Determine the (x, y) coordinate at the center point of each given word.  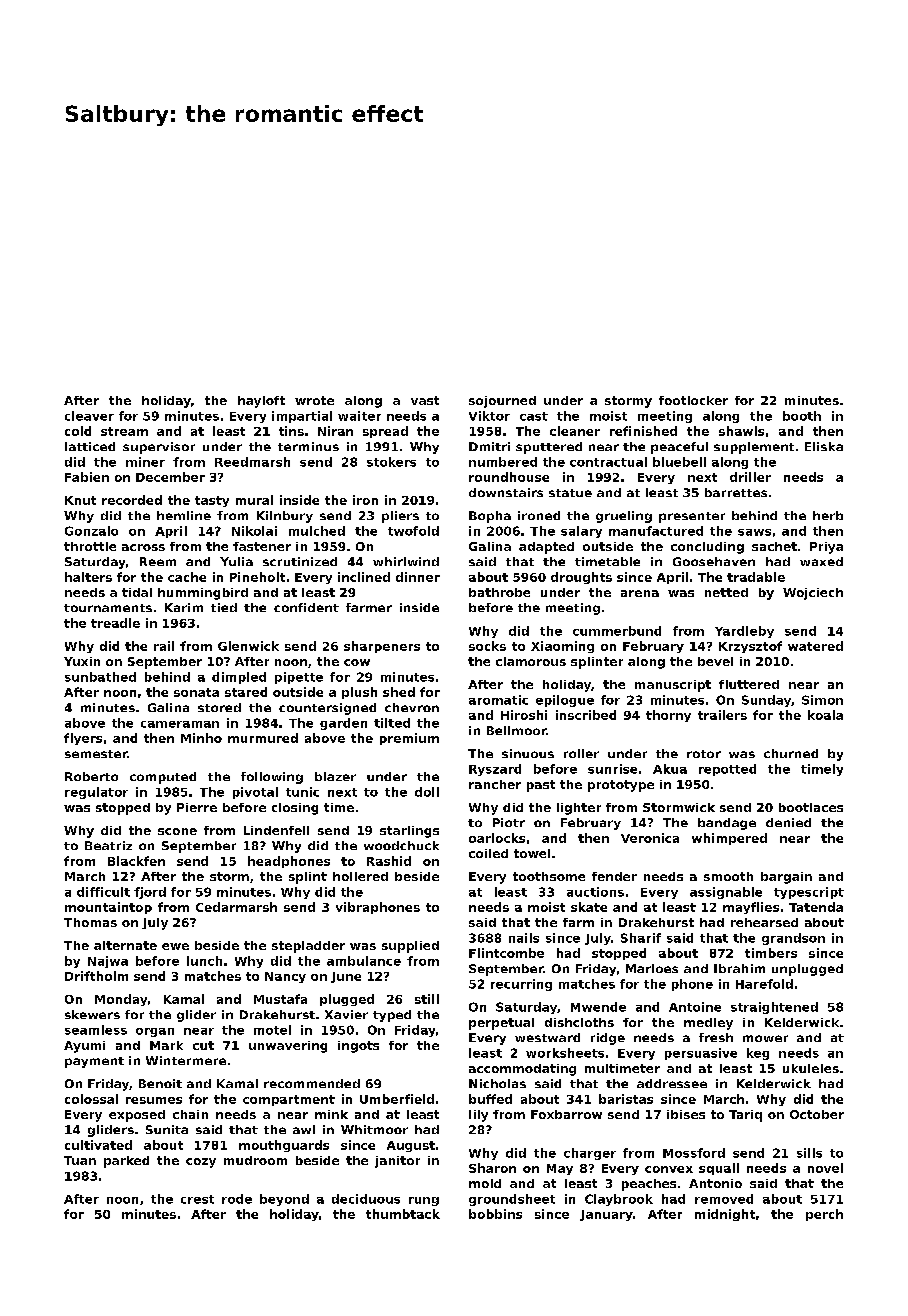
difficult (103, 892)
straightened (774, 1008)
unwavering (288, 1047)
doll (427, 792)
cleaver (89, 416)
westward (547, 1037)
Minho (201, 738)
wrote (314, 400)
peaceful (679, 448)
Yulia (236, 561)
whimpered (729, 839)
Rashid (389, 861)
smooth (728, 876)
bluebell (679, 462)
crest (197, 1199)
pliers (400, 517)
